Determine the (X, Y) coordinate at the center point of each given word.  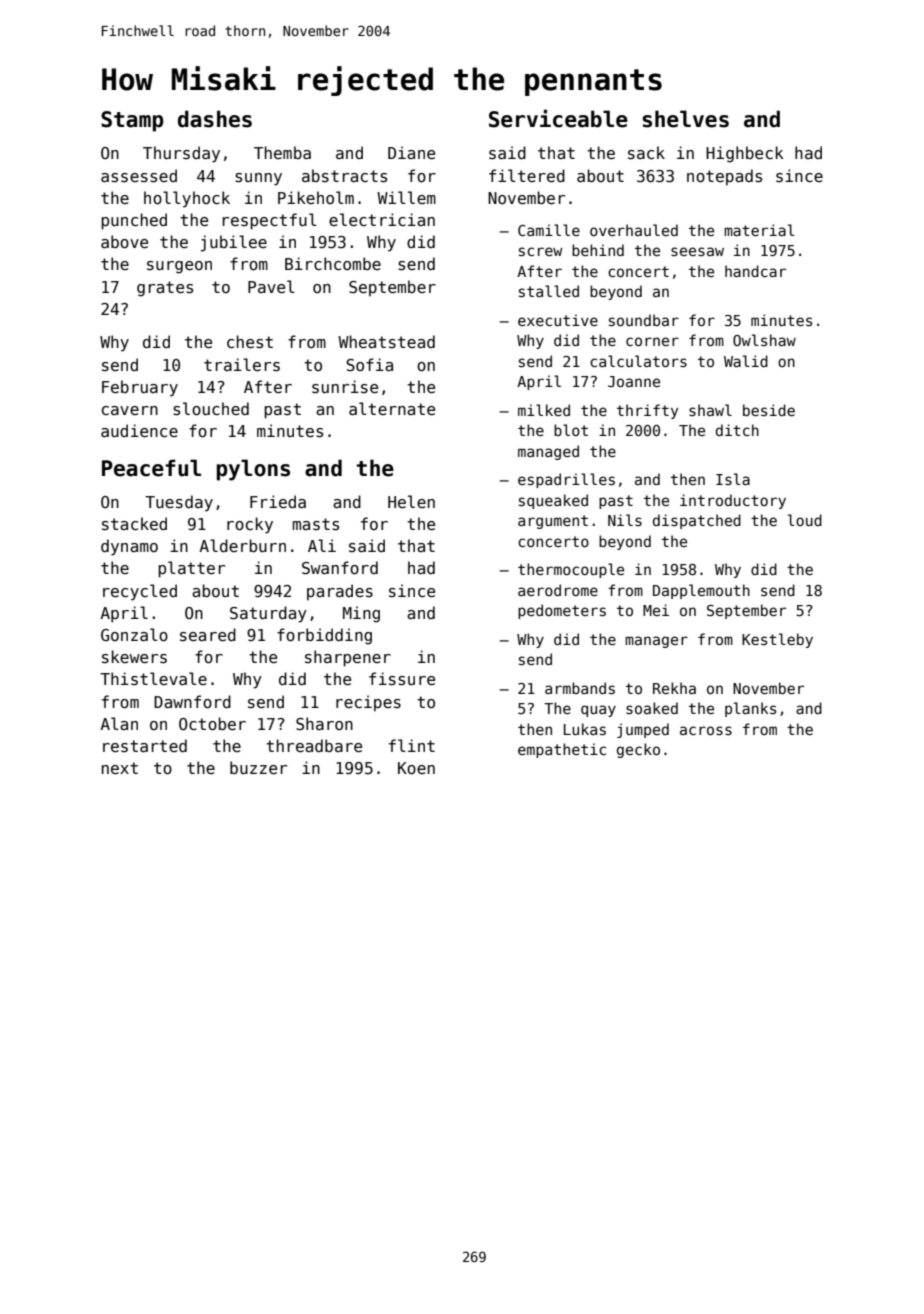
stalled (549, 291)
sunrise (345, 387)
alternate (392, 408)
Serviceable (558, 118)
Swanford (340, 568)
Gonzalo (134, 635)
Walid (746, 361)
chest (250, 342)
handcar (755, 271)
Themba (282, 152)
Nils (625, 520)
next (120, 768)
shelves (685, 119)
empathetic (562, 750)
